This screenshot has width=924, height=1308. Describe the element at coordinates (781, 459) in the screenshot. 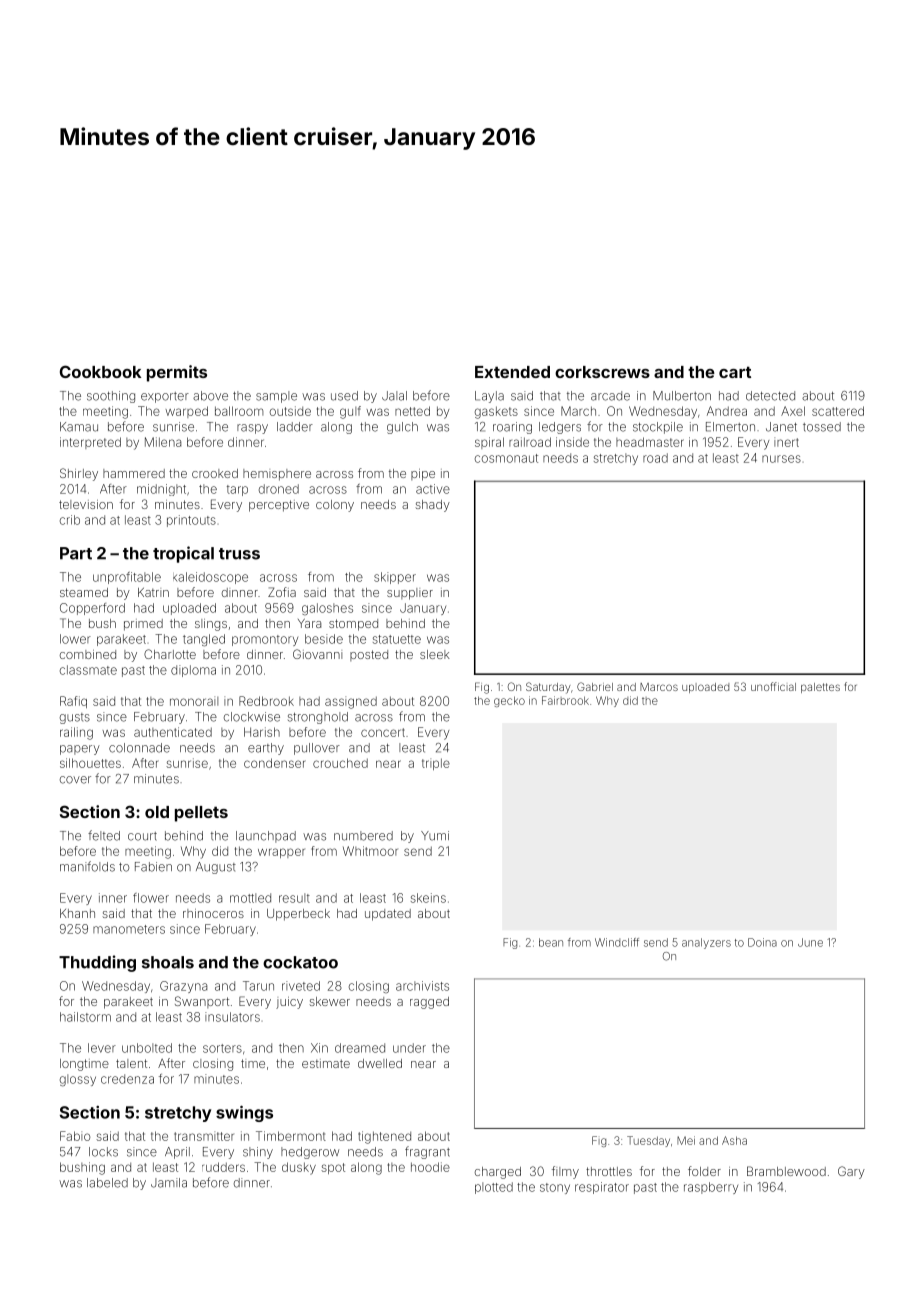

I see `nurses` at that location.
